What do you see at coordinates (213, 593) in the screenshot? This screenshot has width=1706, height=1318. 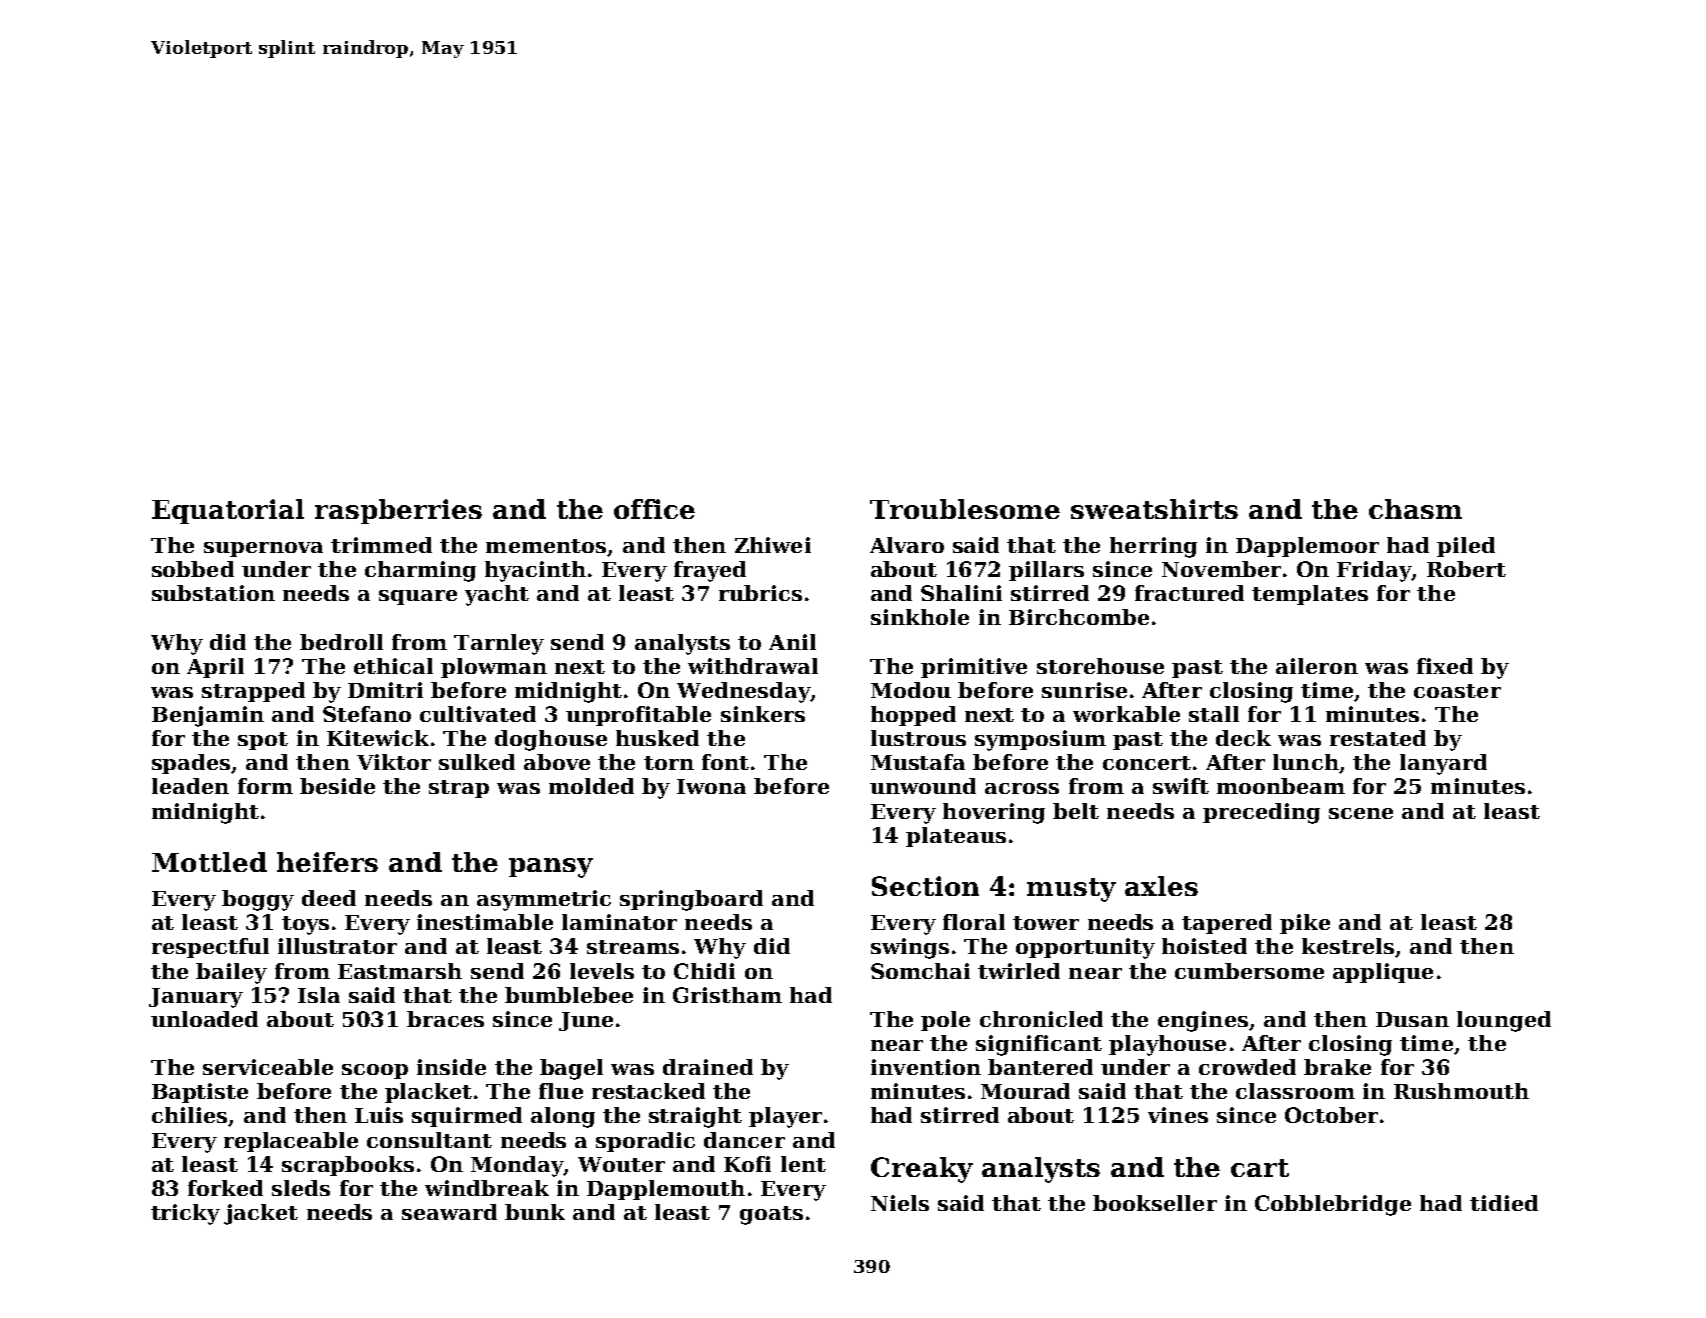 I see `substation` at bounding box center [213, 593].
